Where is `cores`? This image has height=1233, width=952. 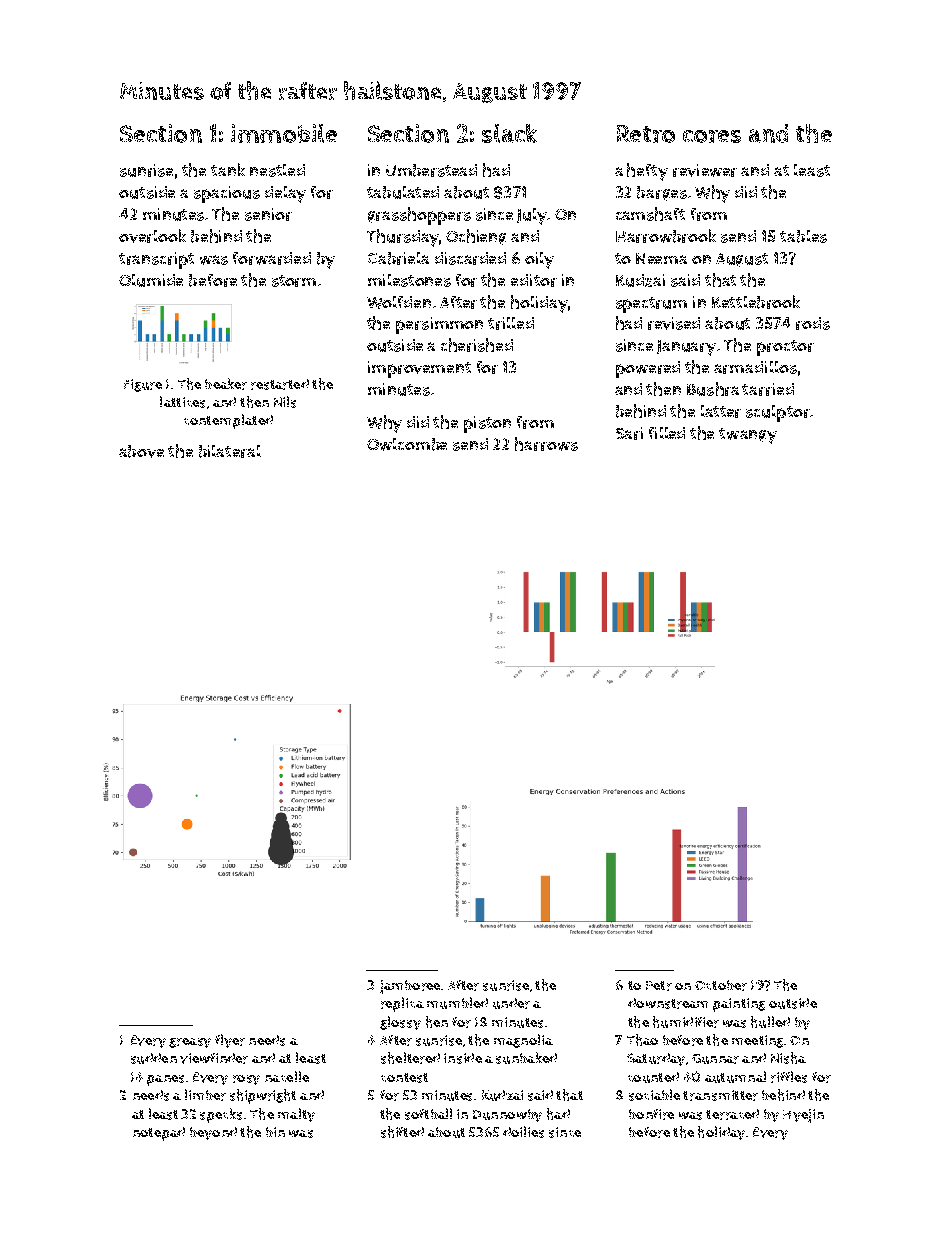 cores is located at coordinates (712, 136).
